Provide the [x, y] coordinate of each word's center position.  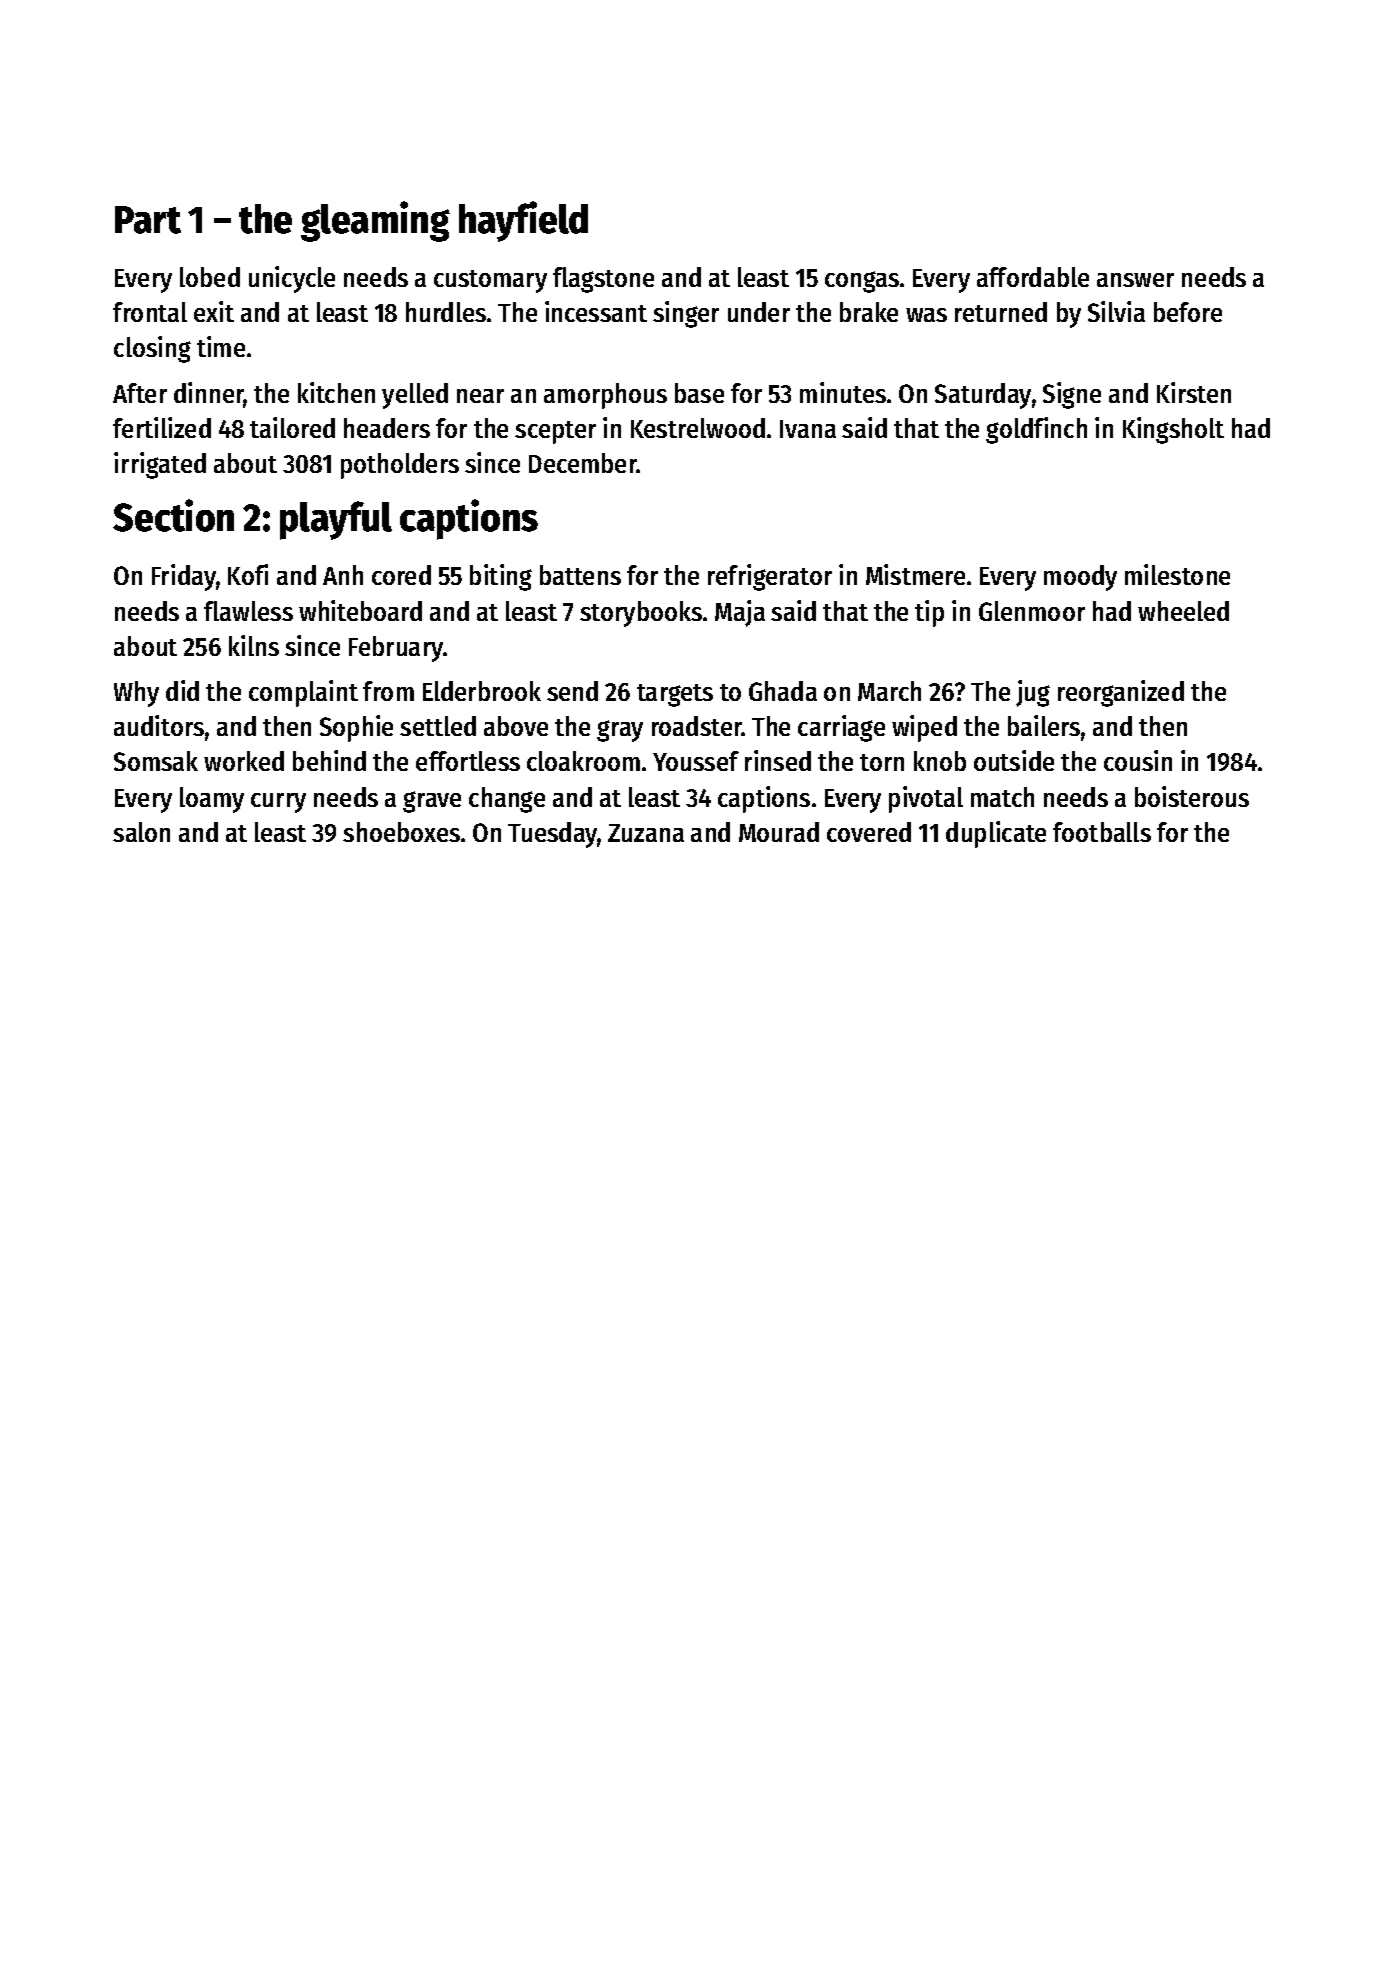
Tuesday [553, 835]
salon [141, 832]
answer [1135, 280]
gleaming [375, 221]
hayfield [523, 221]
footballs [1102, 832]
